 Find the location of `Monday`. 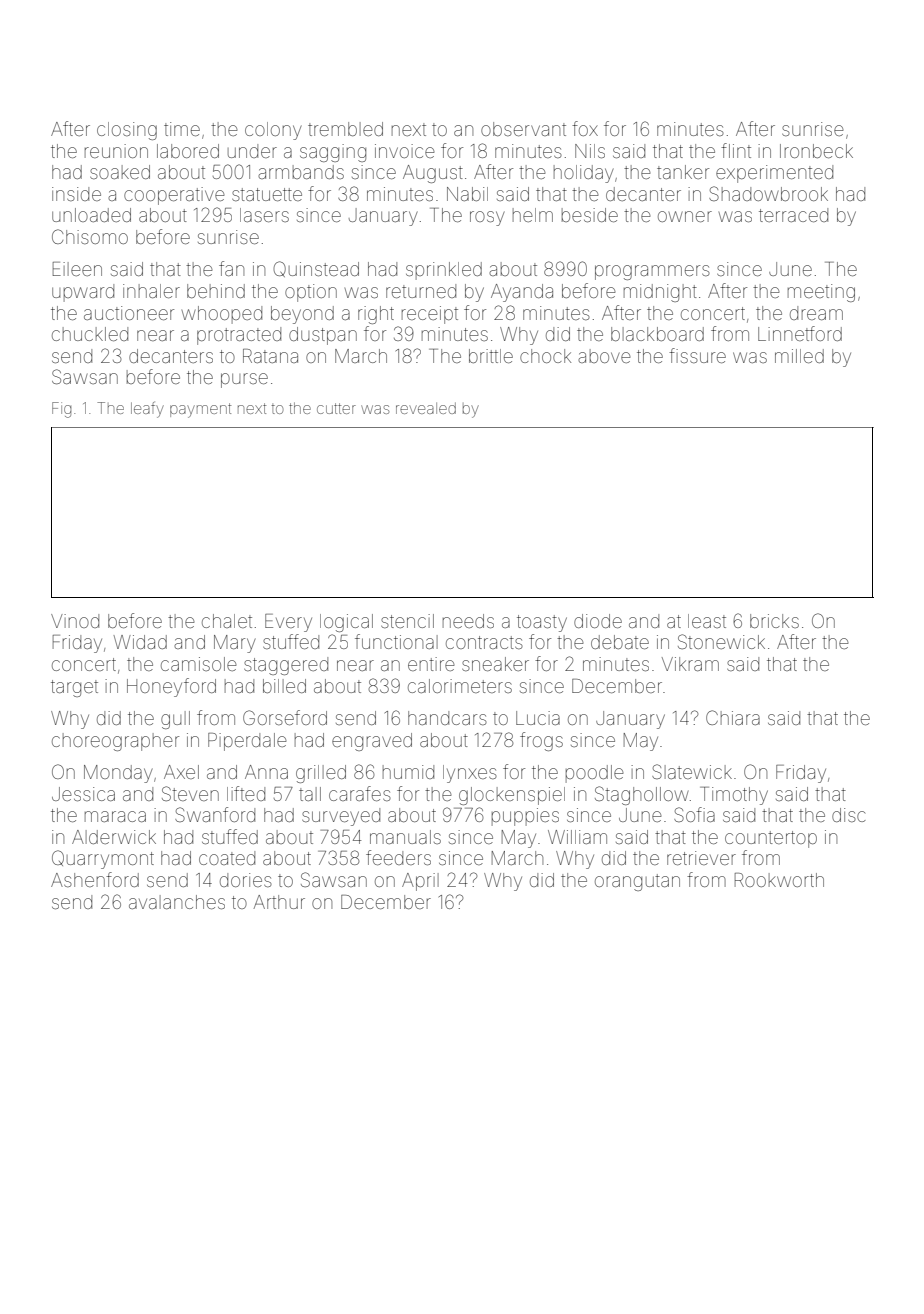

Monday is located at coordinates (118, 774).
